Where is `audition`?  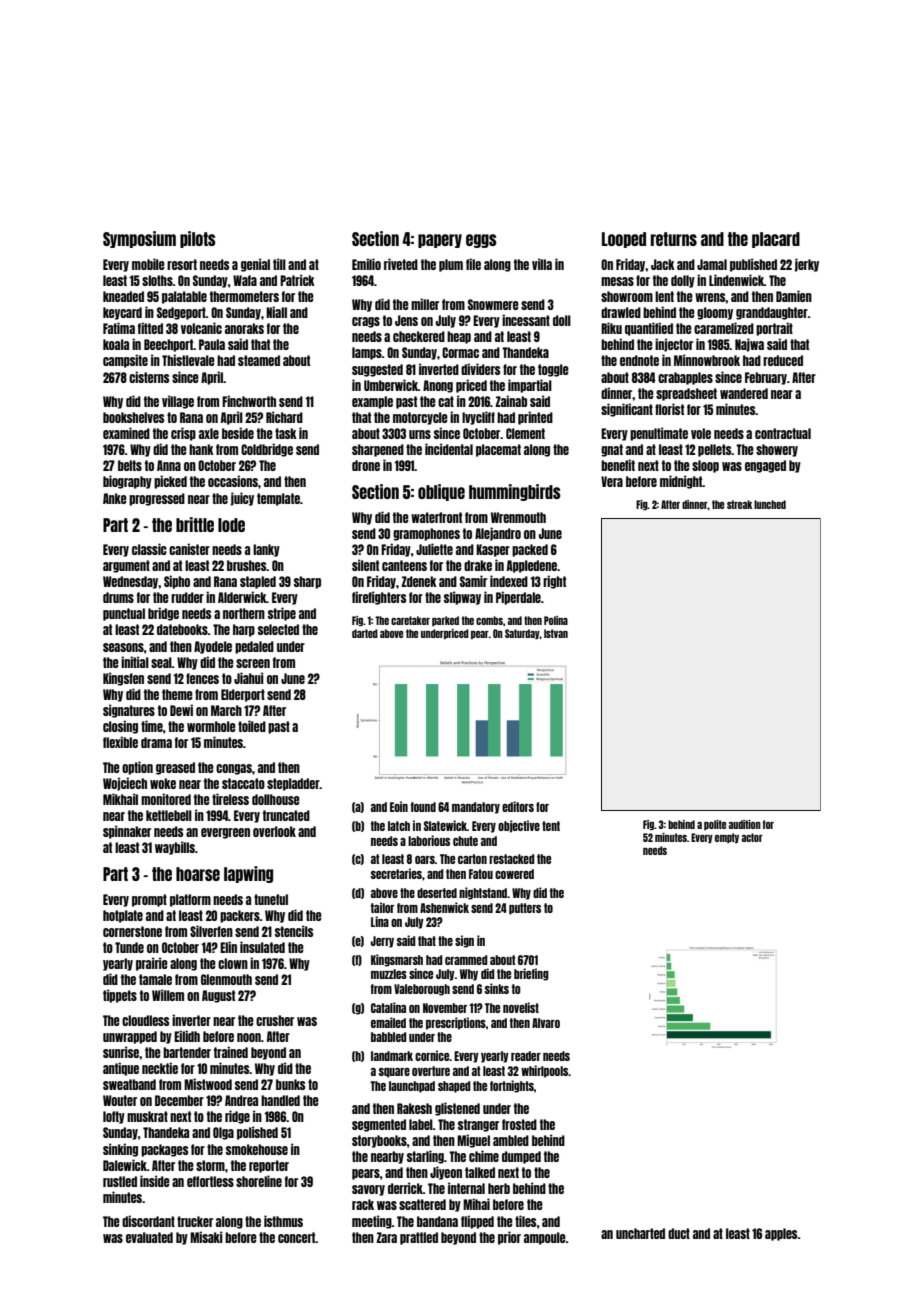 audition is located at coordinates (745, 824).
